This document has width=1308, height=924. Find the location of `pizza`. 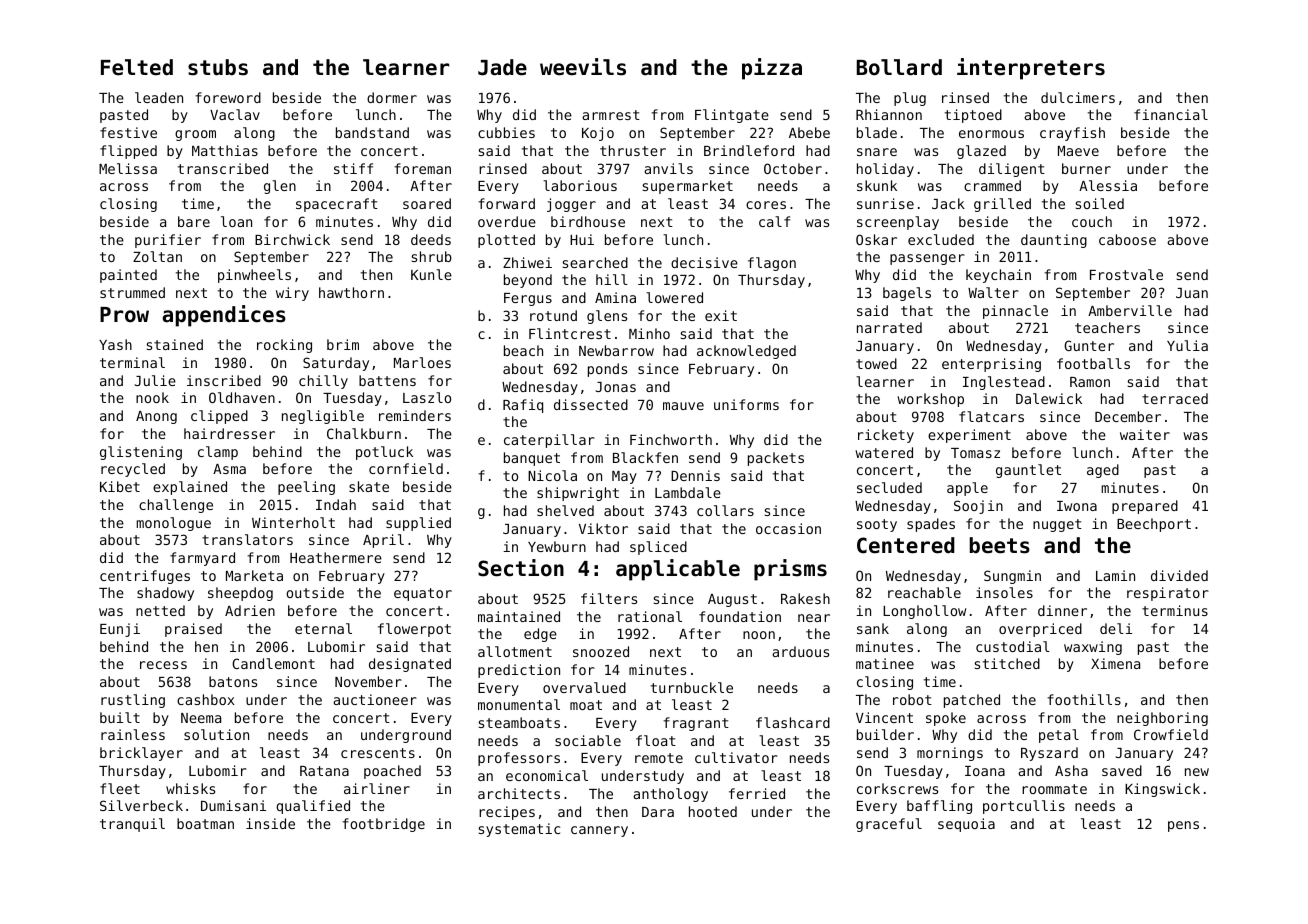

pizza is located at coordinates (772, 69).
